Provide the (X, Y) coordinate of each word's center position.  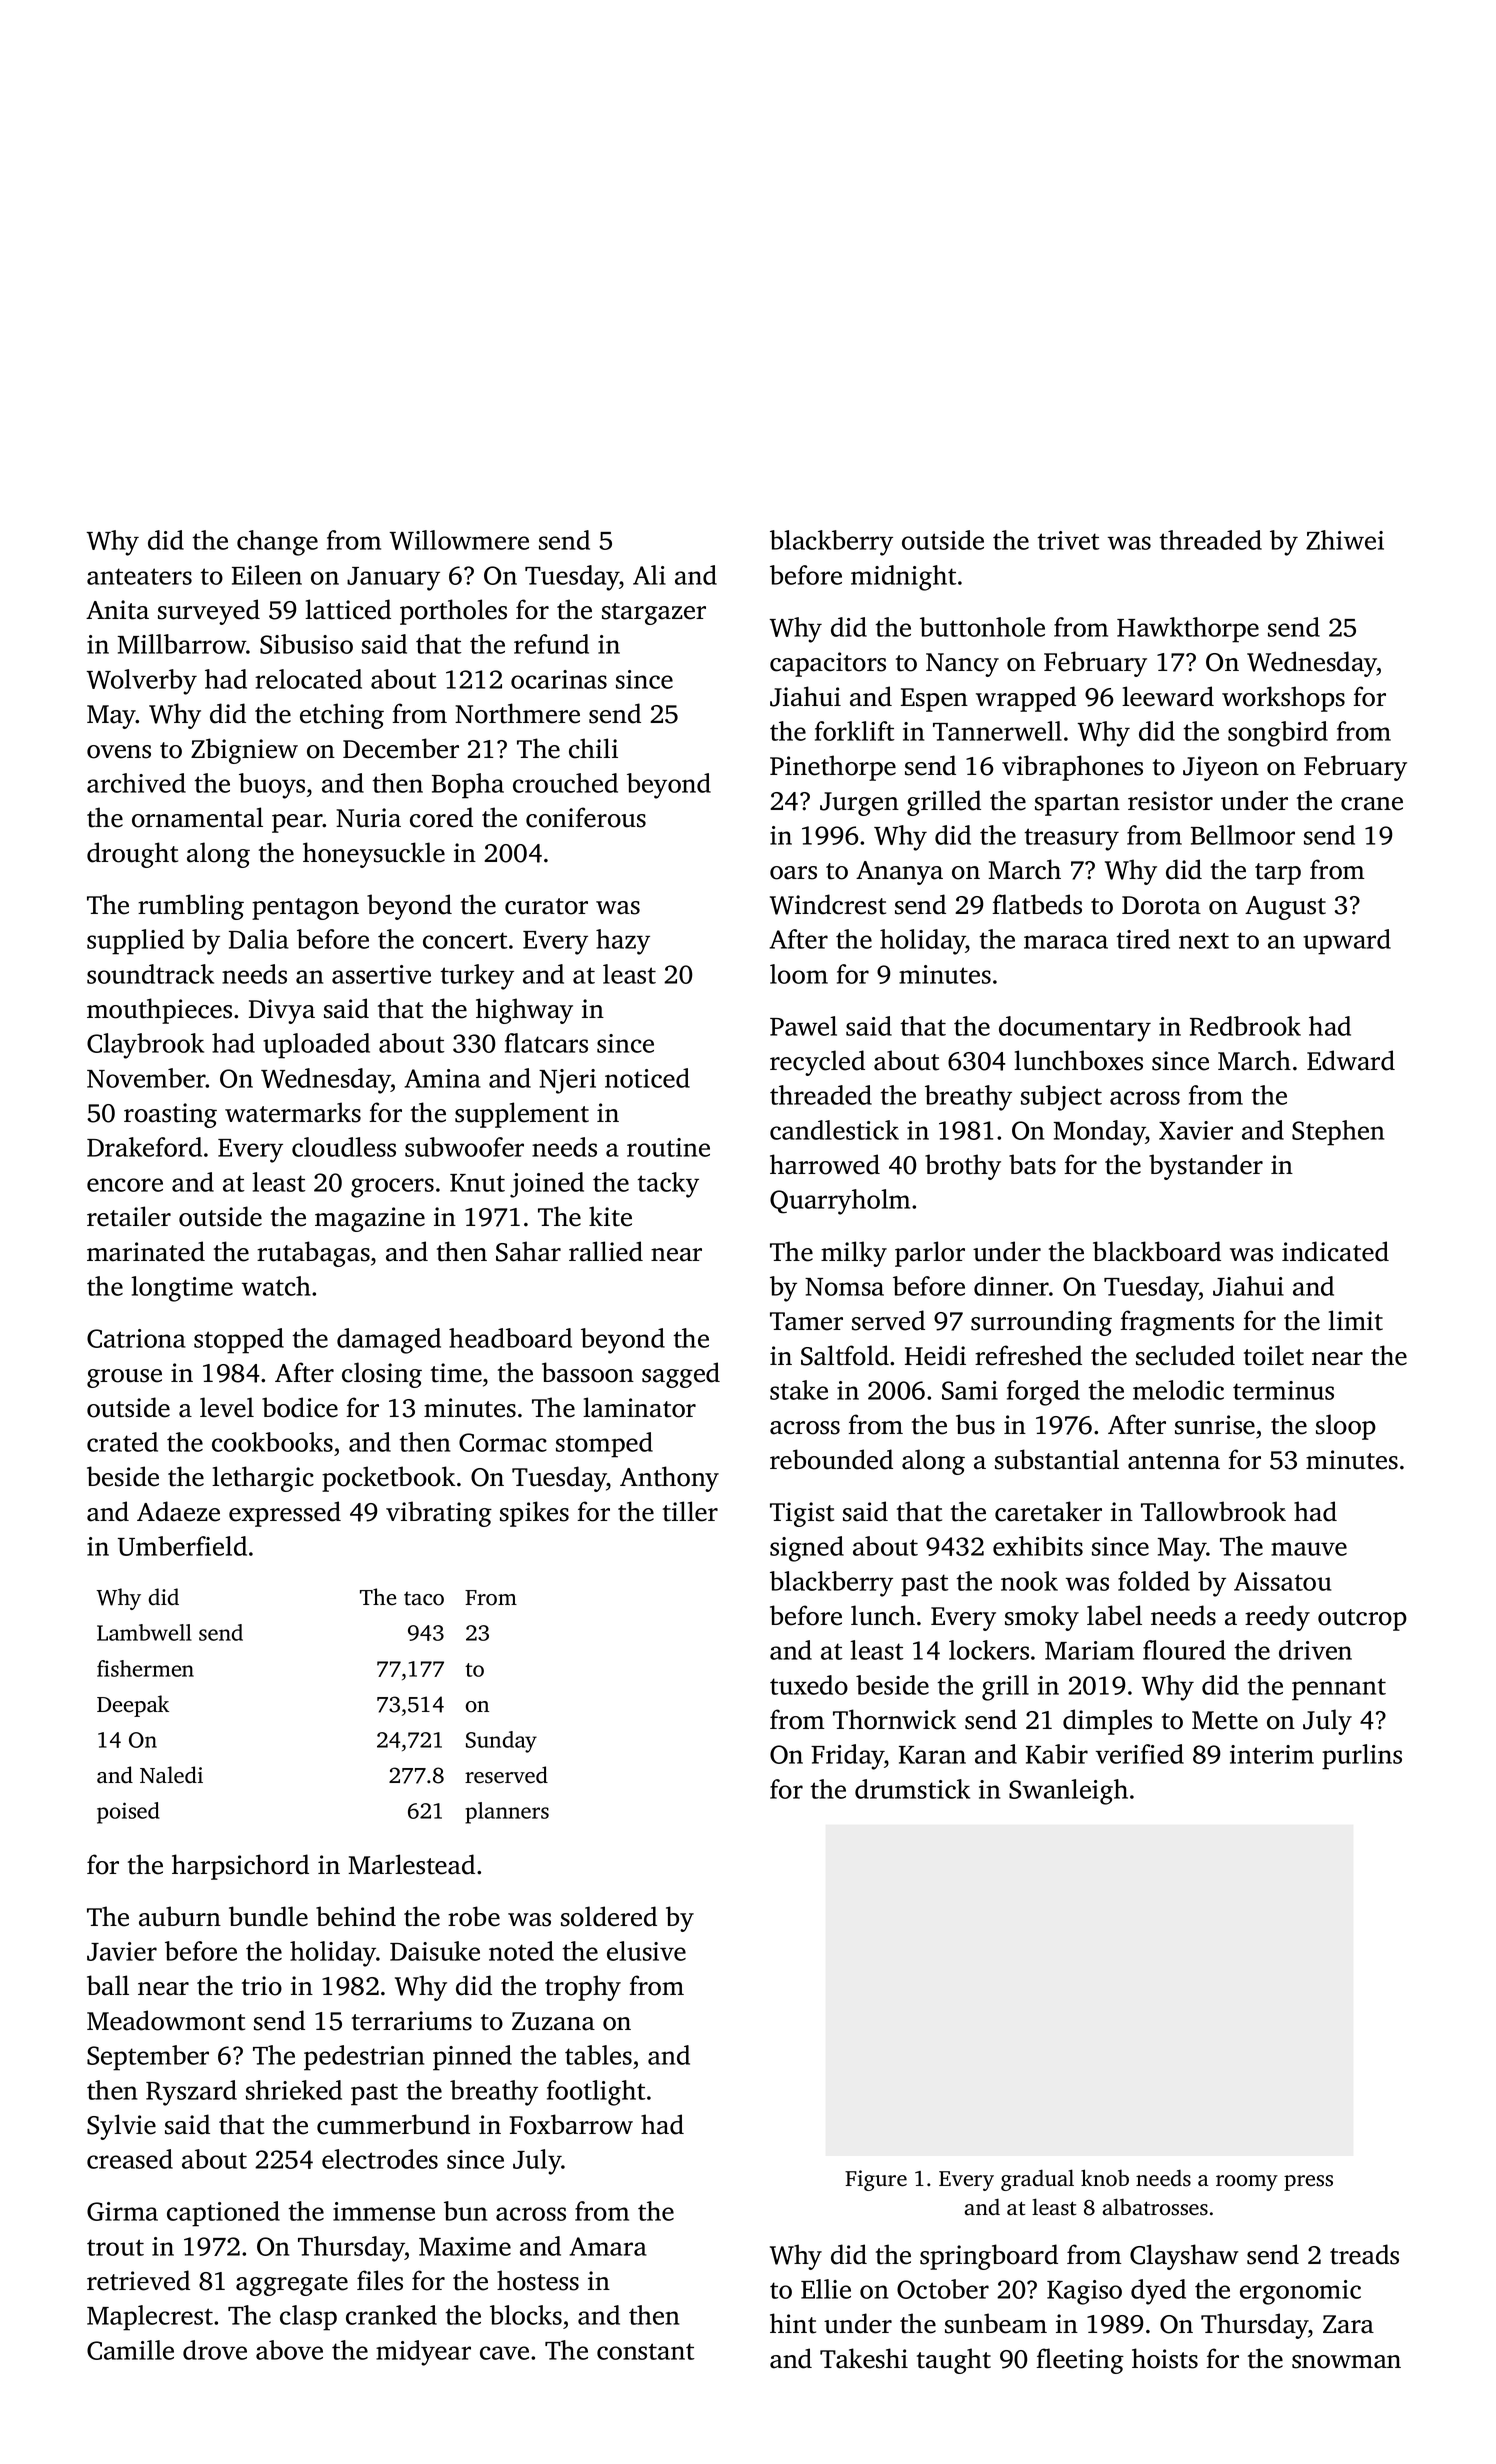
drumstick (912, 1789)
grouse (124, 1378)
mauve (1309, 1549)
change (277, 543)
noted (521, 1951)
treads (1364, 2254)
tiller (690, 1511)
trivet (1069, 540)
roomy (1247, 2183)
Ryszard (191, 2093)
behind (356, 1916)
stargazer (654, 614)
